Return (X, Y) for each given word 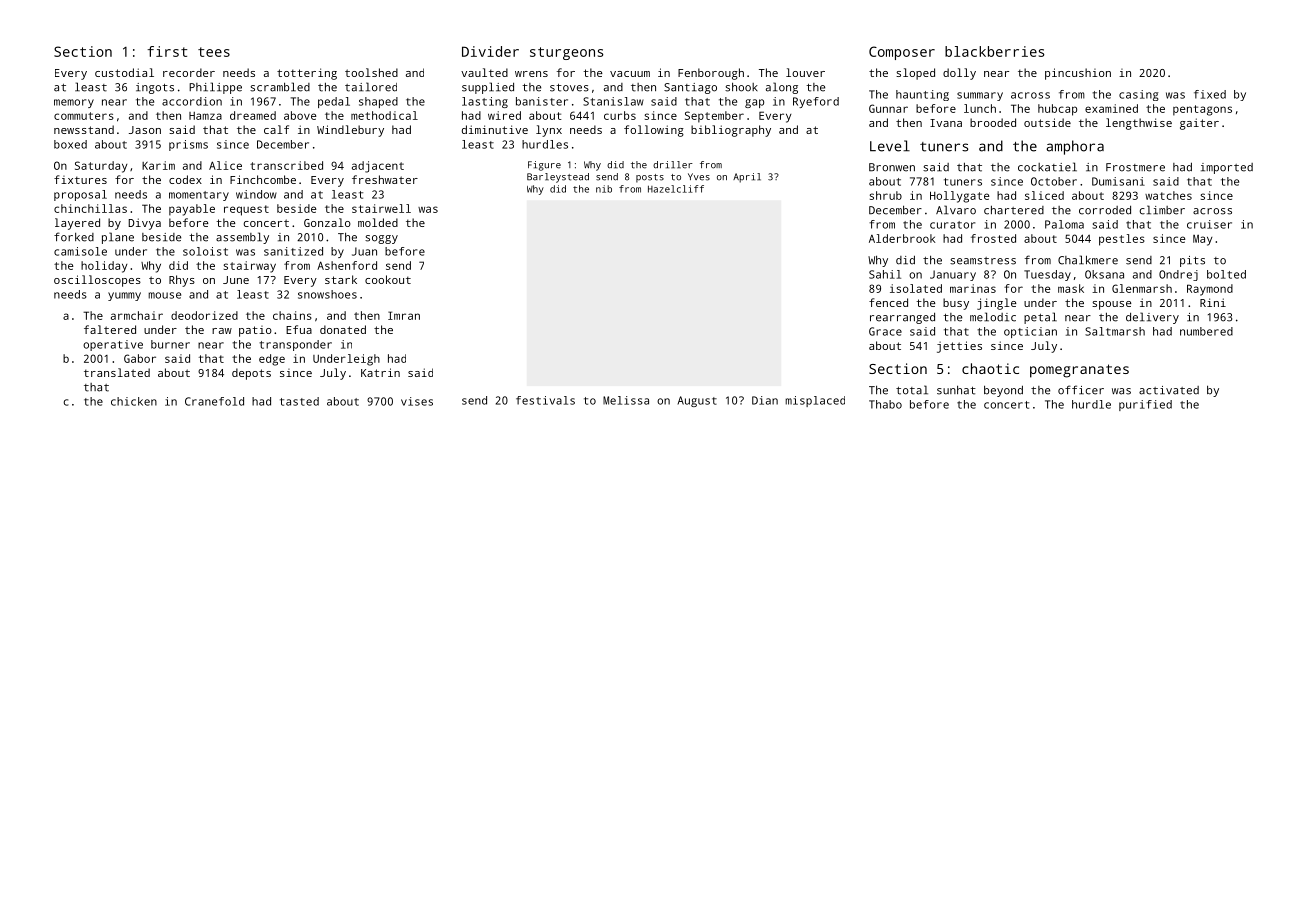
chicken (134, 401)
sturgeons (566, 53)
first (167, 51)
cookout (388, 279)
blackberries (994, 51)
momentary (199, 196)
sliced (1044, 195)
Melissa (626, 400)
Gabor (140, 358)
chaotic (990, 368)
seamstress (983, 261)
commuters (84, 116)
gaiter (1199, 124)
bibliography (731, 131)
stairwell (381, 208)
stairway (250, 267)
